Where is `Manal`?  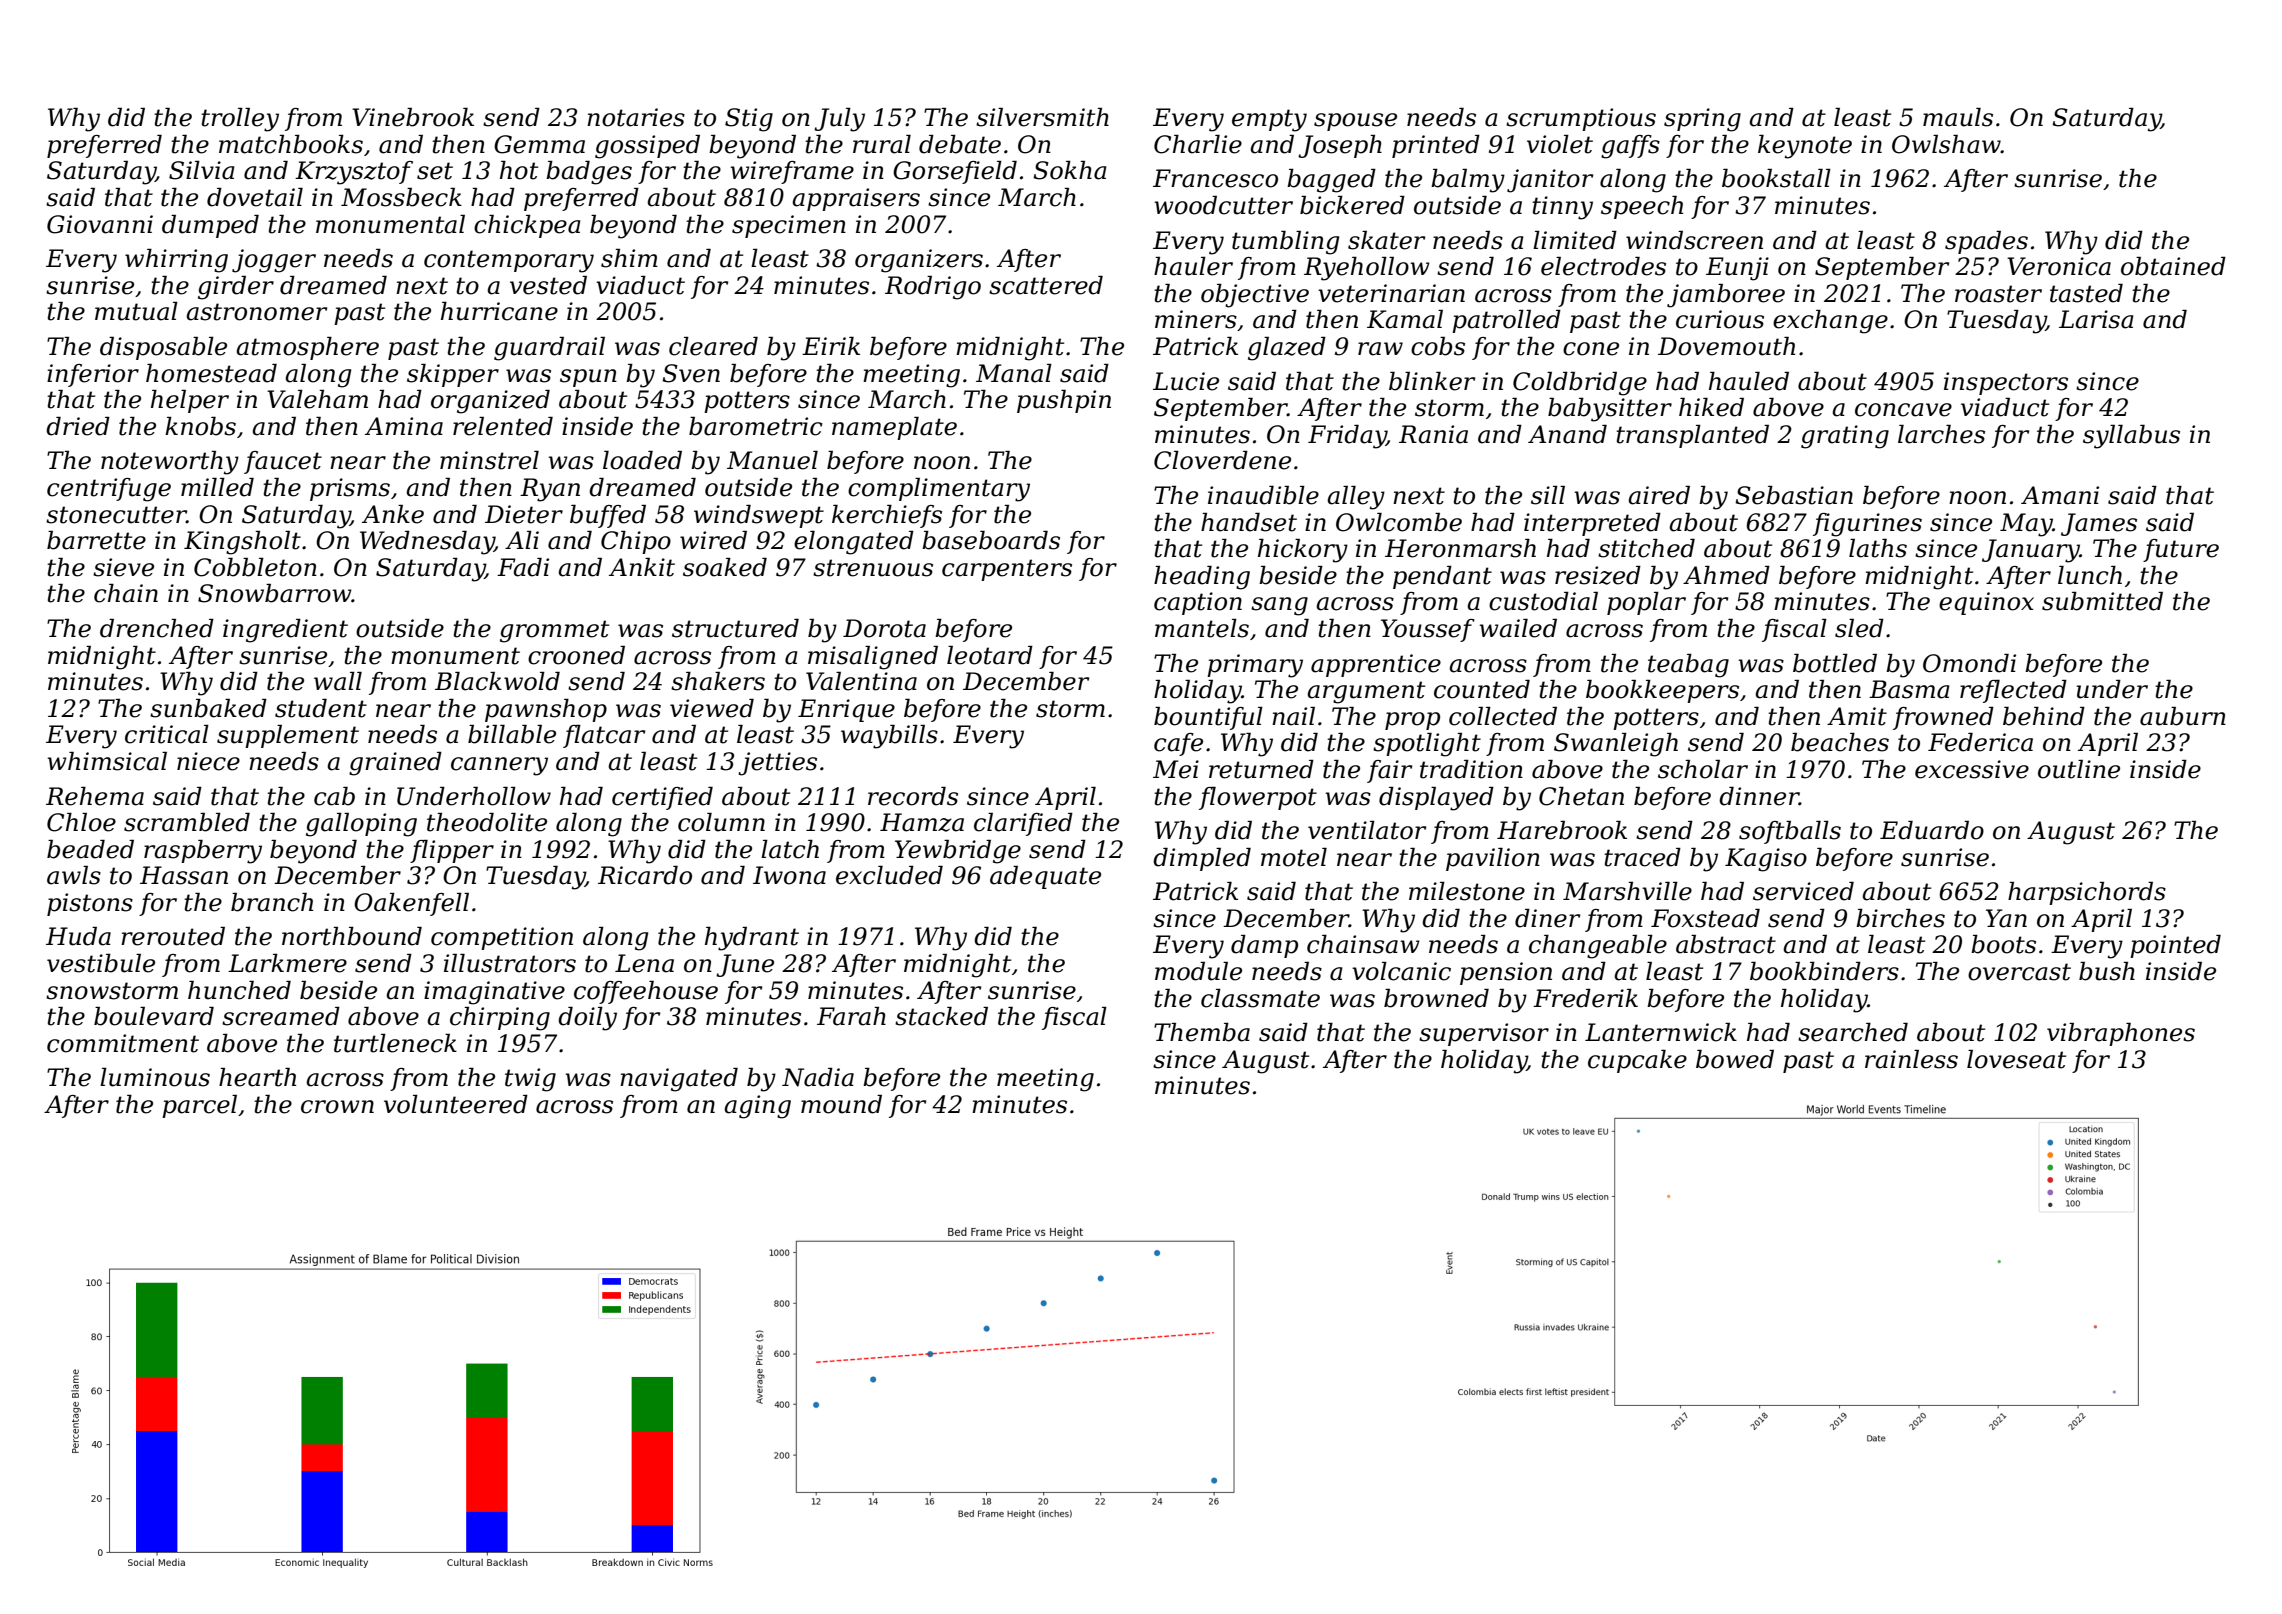
Manal is located at coordinates (1014, 373).
